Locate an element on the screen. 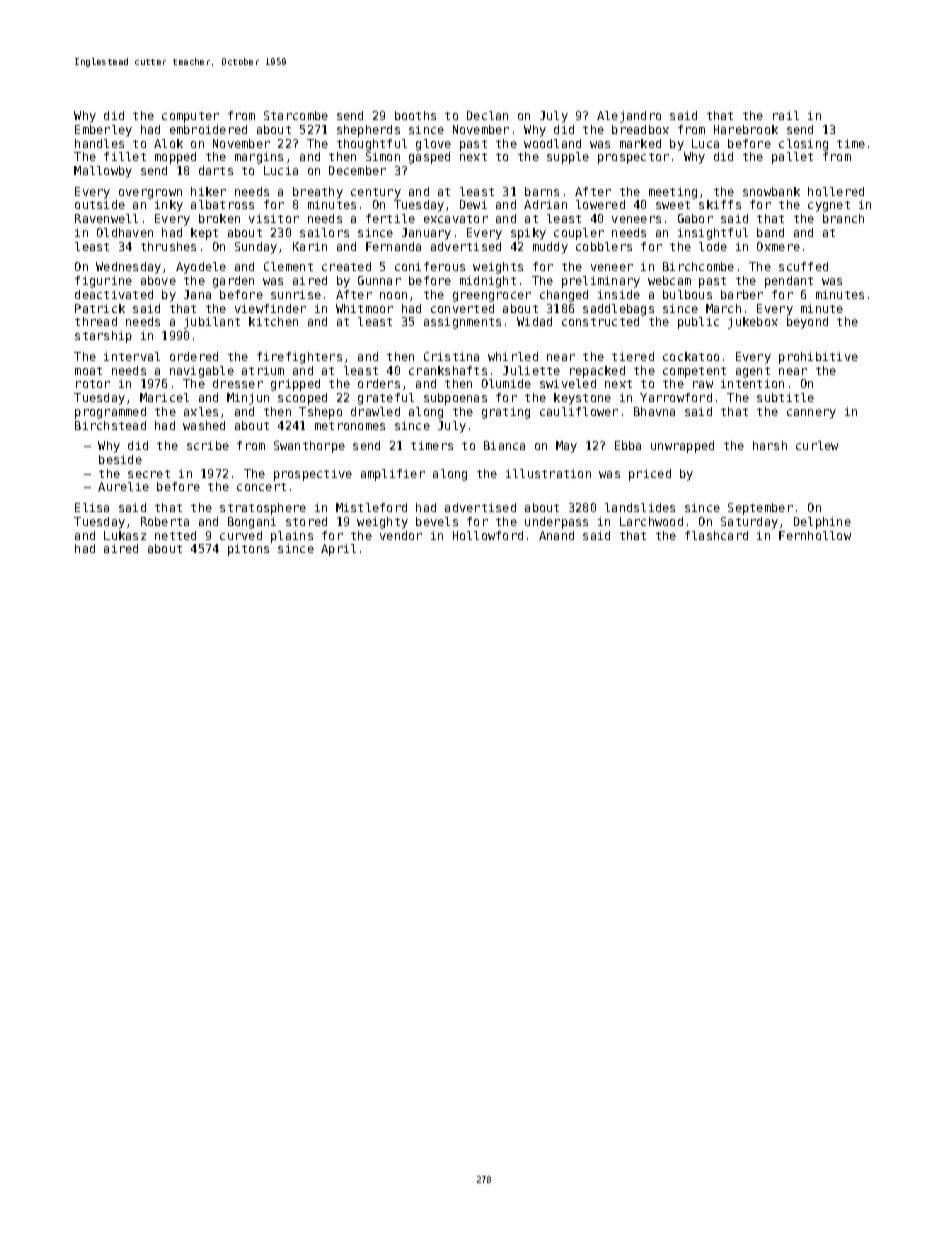 The height and width of the screenshot is (1233, 952). May is located at coordinates (566, 447).
